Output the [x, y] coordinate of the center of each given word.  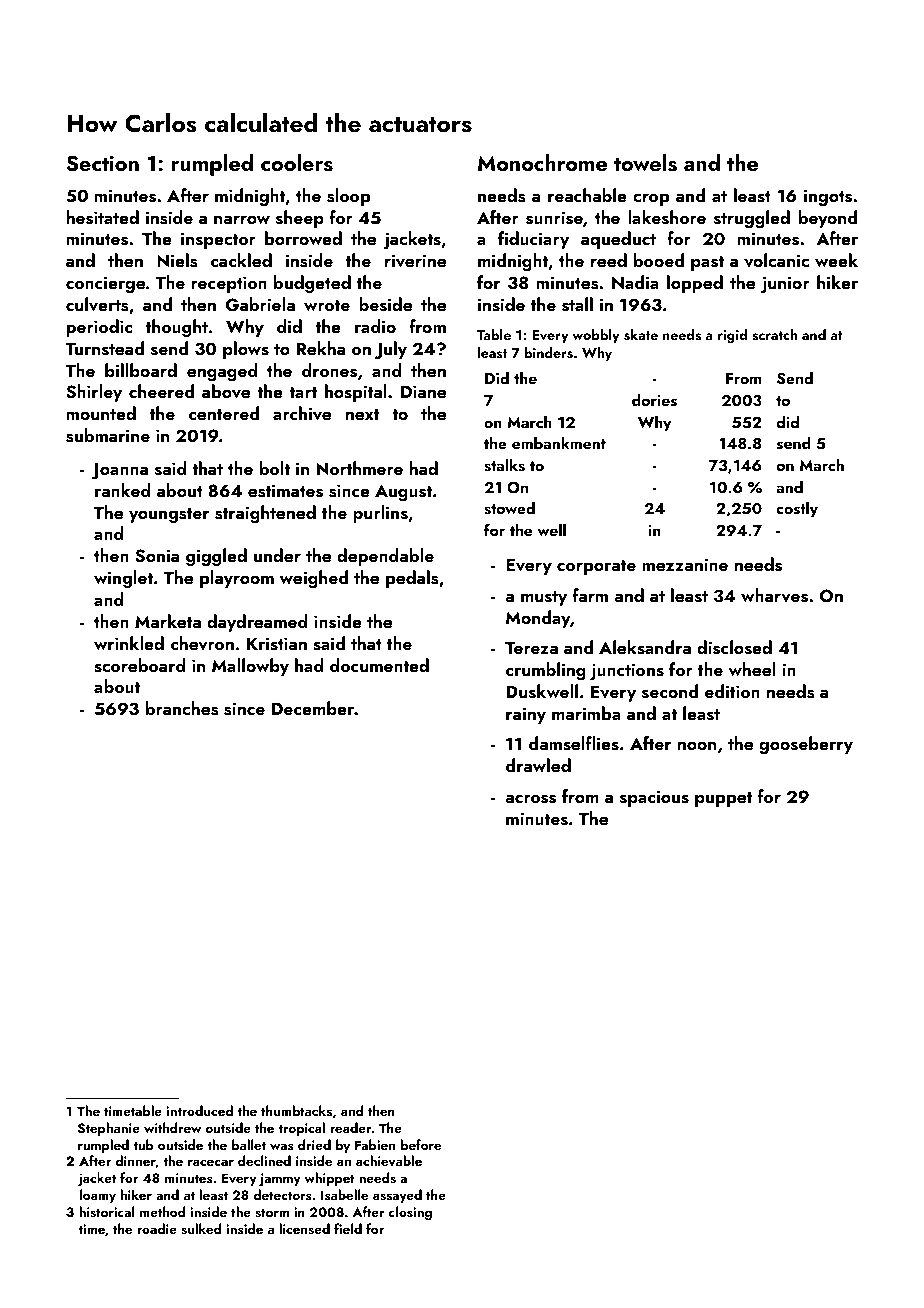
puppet [723, 799]
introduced [199, 1110]
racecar [211, 1162]
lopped [695, 284]
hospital [356, 393]
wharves [774, 595]
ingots [828, 197]
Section [102, 163]
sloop [348, 197]
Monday [538, 619]
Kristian [277, 644]
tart [303, 392]
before [421, 1144]
